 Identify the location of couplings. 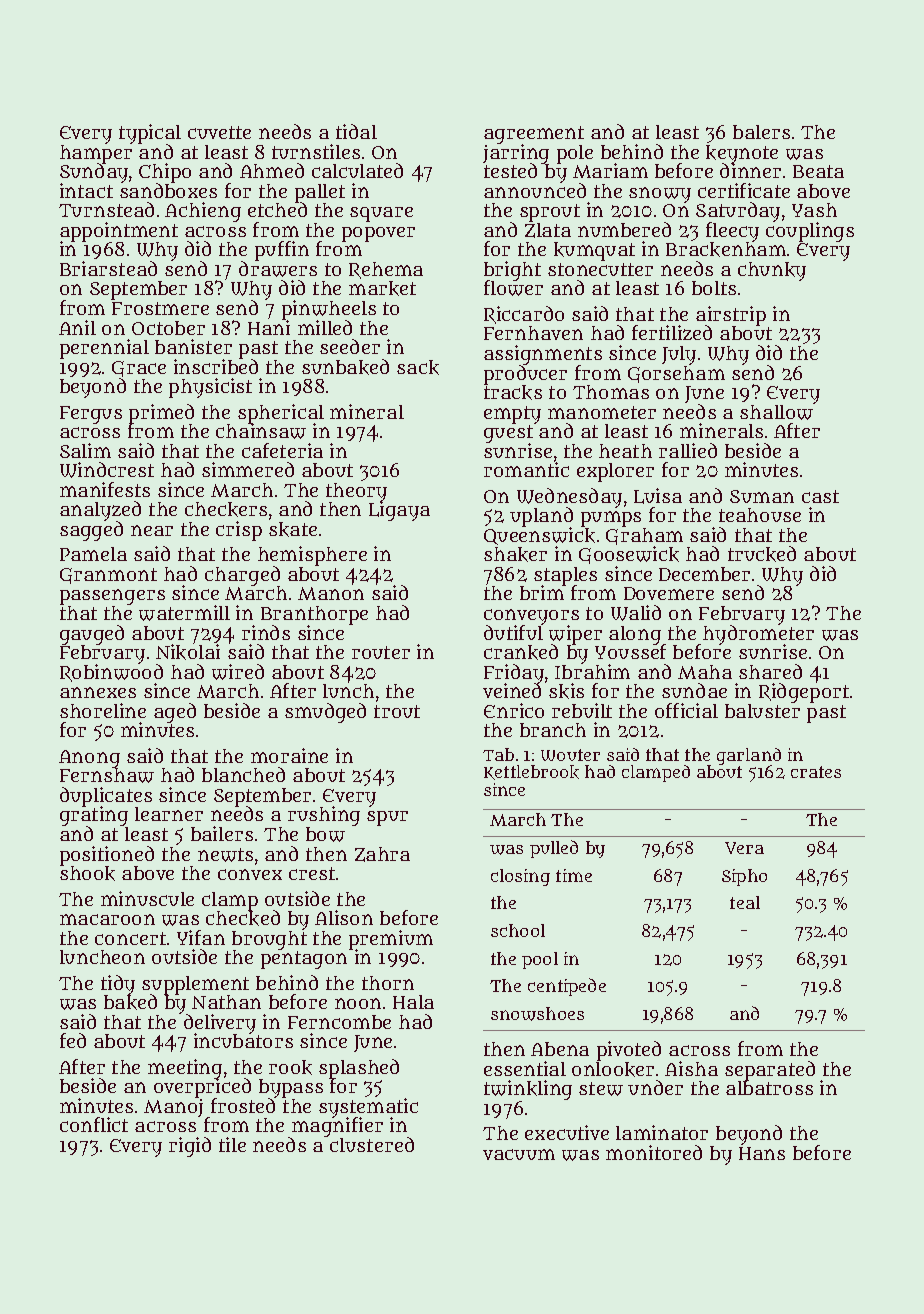
(810, 232).
